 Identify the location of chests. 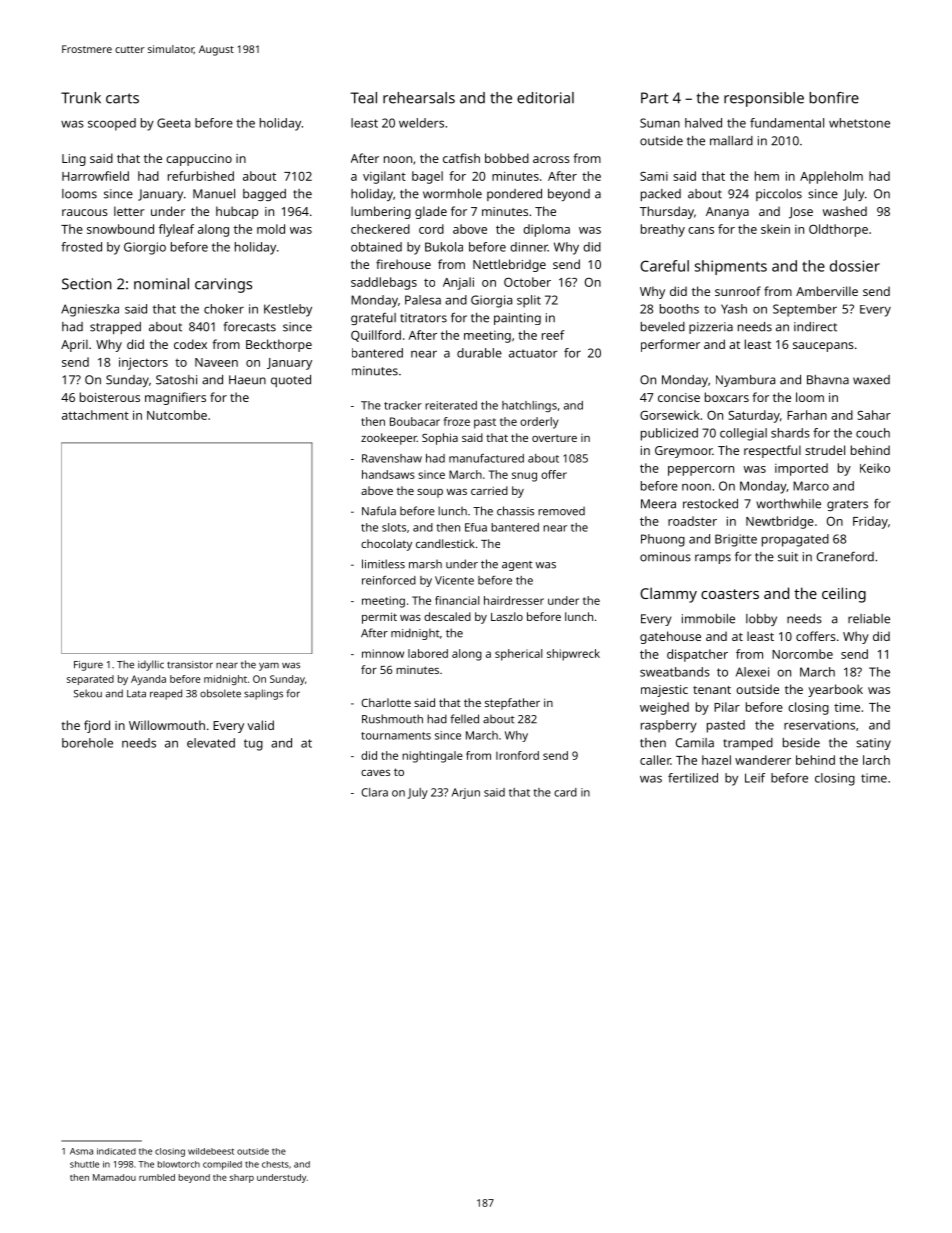
(275, 1164).
